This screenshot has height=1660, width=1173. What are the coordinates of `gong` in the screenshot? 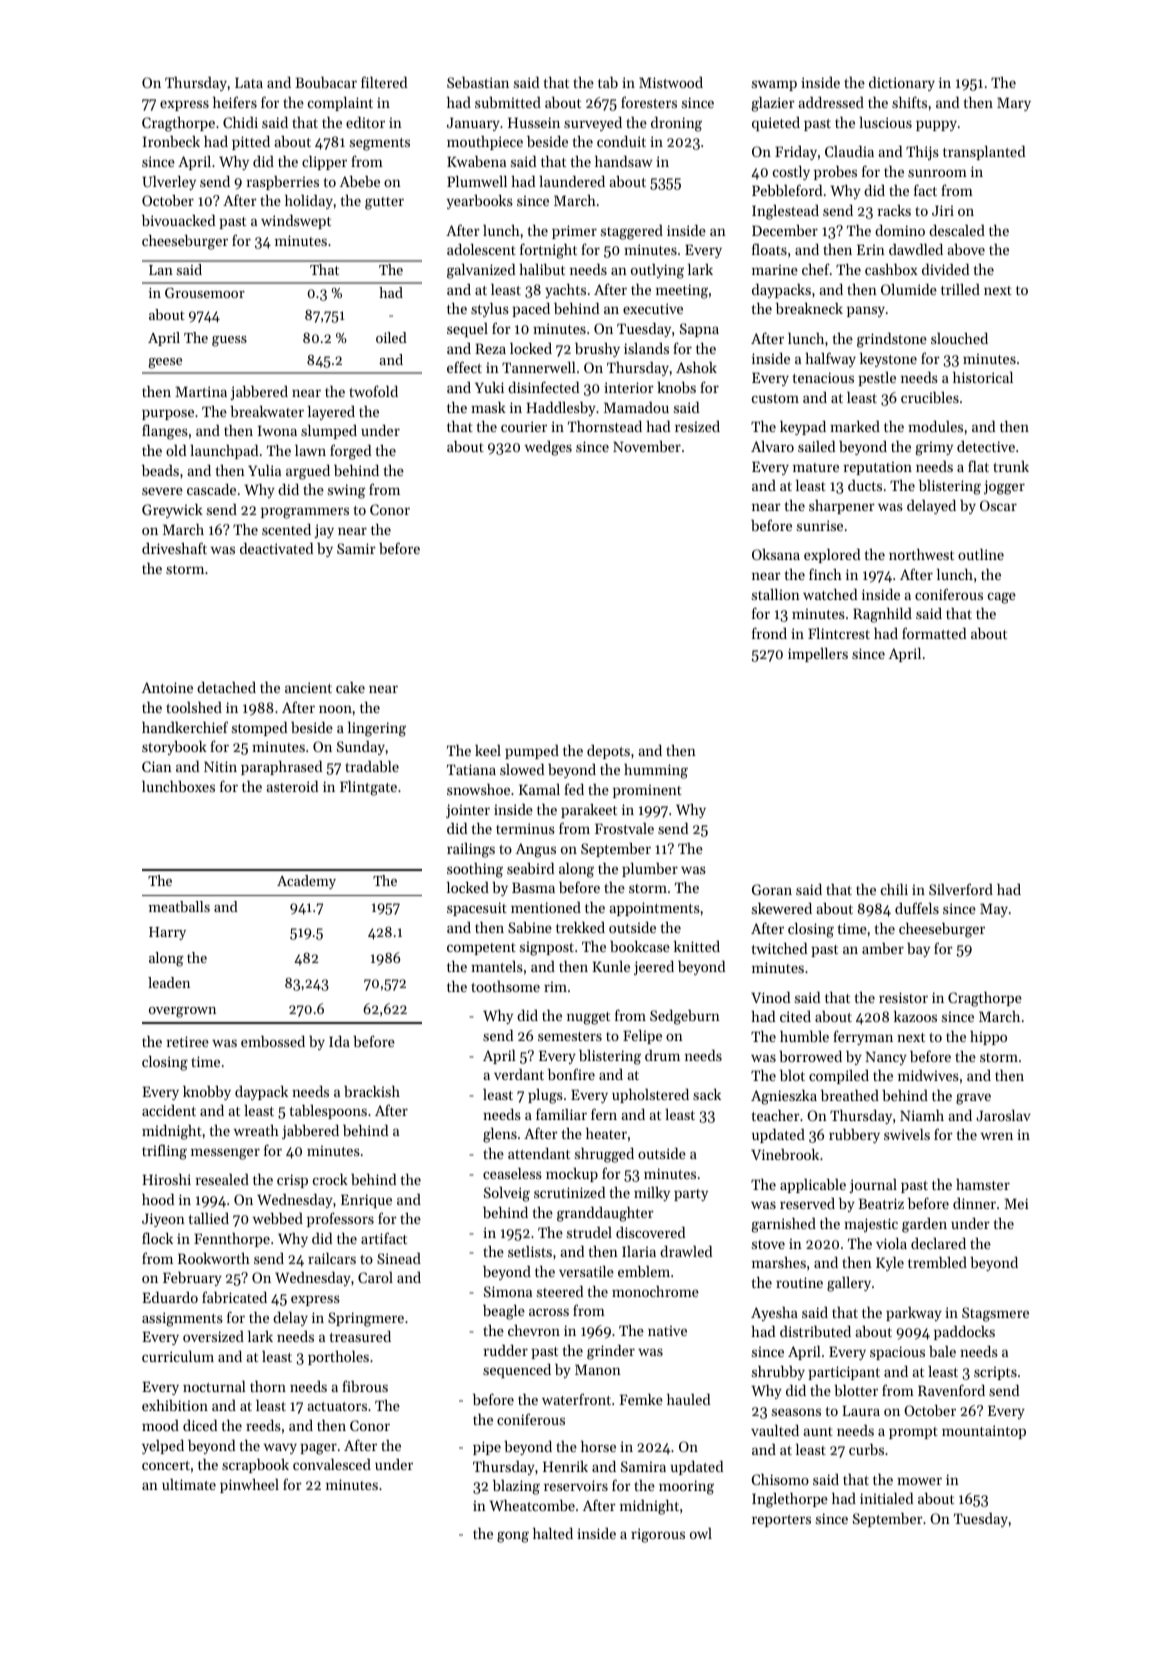 It's located at (513, 1537).
